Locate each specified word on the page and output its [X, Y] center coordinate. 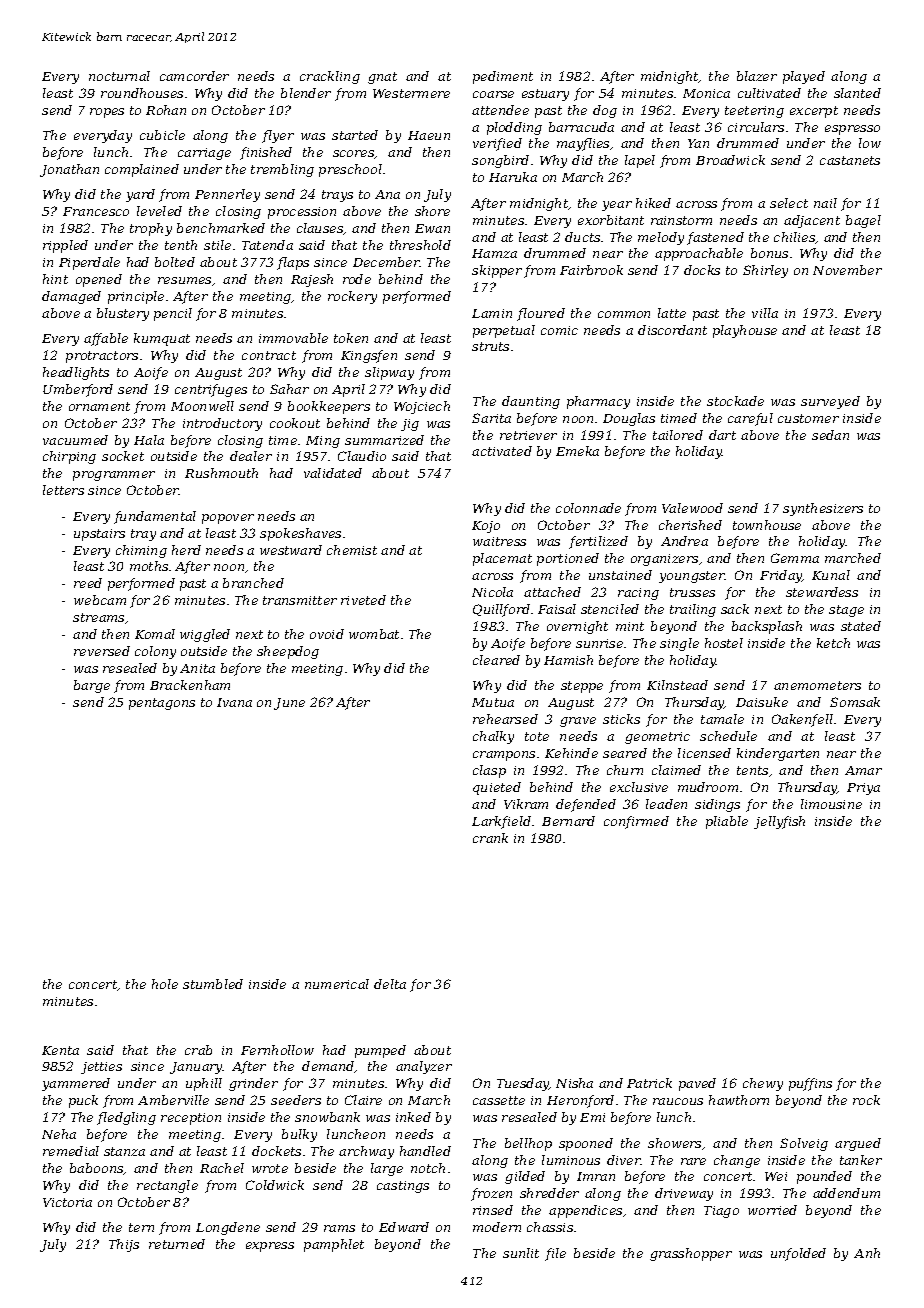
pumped [380, 1051]
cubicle [162, 135]
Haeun [429, 135]
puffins [810, 1084]
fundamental [155, 517]
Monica [706, 93]
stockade [735, 401]
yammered [76, 1084]
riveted [363, 600]
